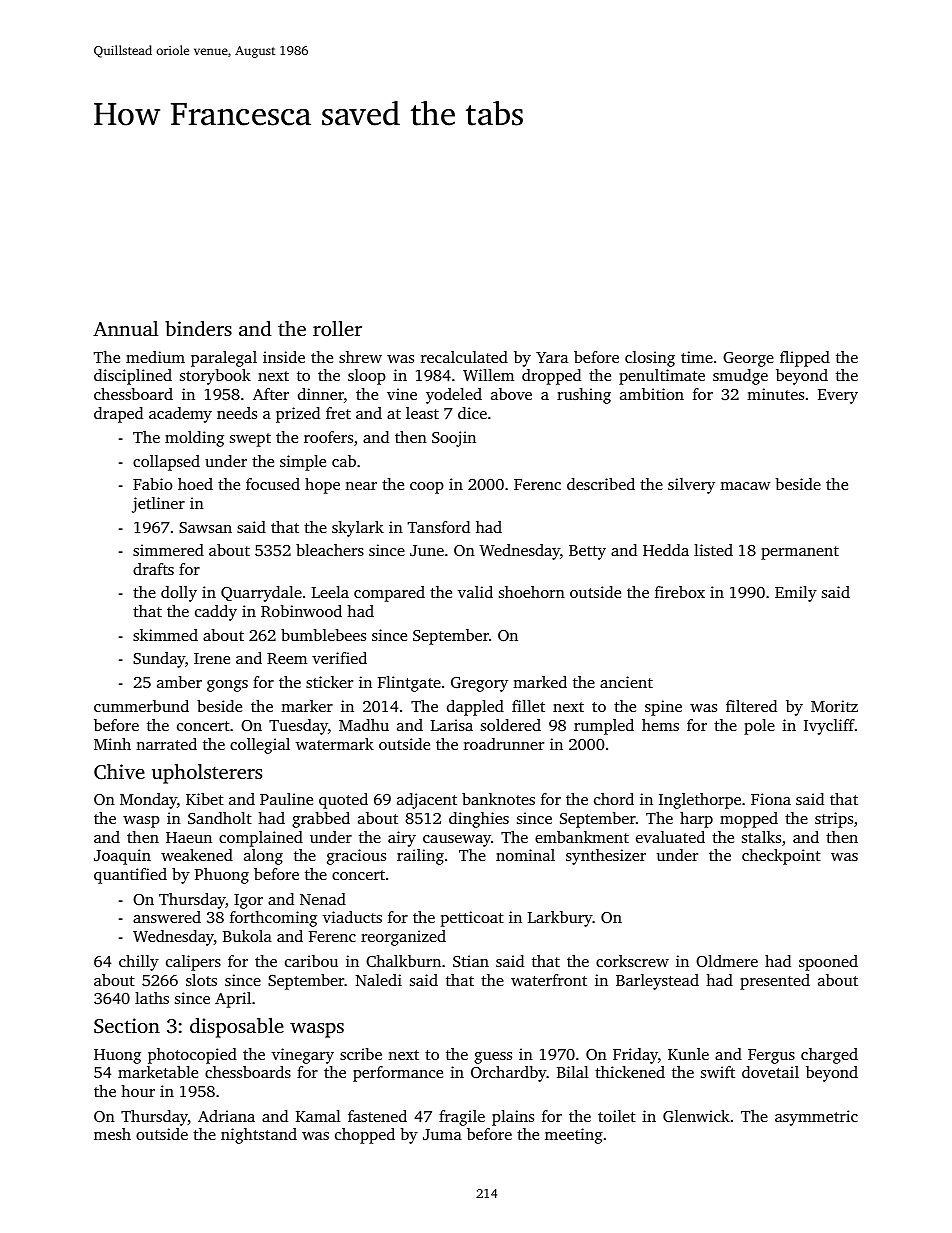 This page has width=952, height=1233. What do you see at coordinates (475, 592) in the page?
I see `valid` at bounding box center [475, 592].
